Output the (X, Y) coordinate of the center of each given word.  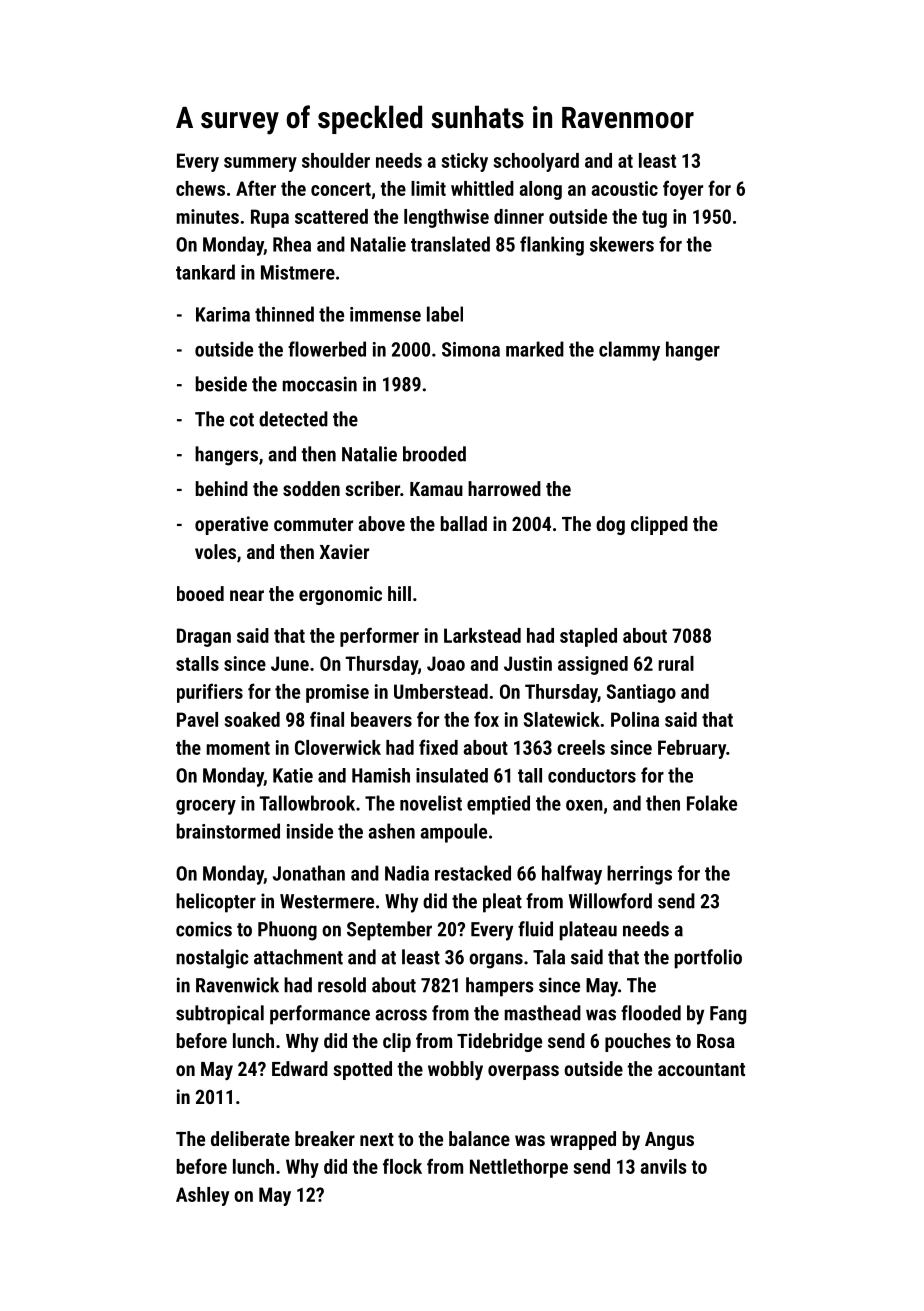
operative (231, 525)
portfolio (708, 959)
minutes (208, 216)
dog (610, 525)
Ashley (202, 1196)
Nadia (407, 873)
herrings (639, 875)
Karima (223, 314)
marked (535, 349)
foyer (683, 190)
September (389, 931)
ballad (464, 523)
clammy (629, 351)
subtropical (220, 1015)
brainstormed (228, 831)
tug (654, 219)
